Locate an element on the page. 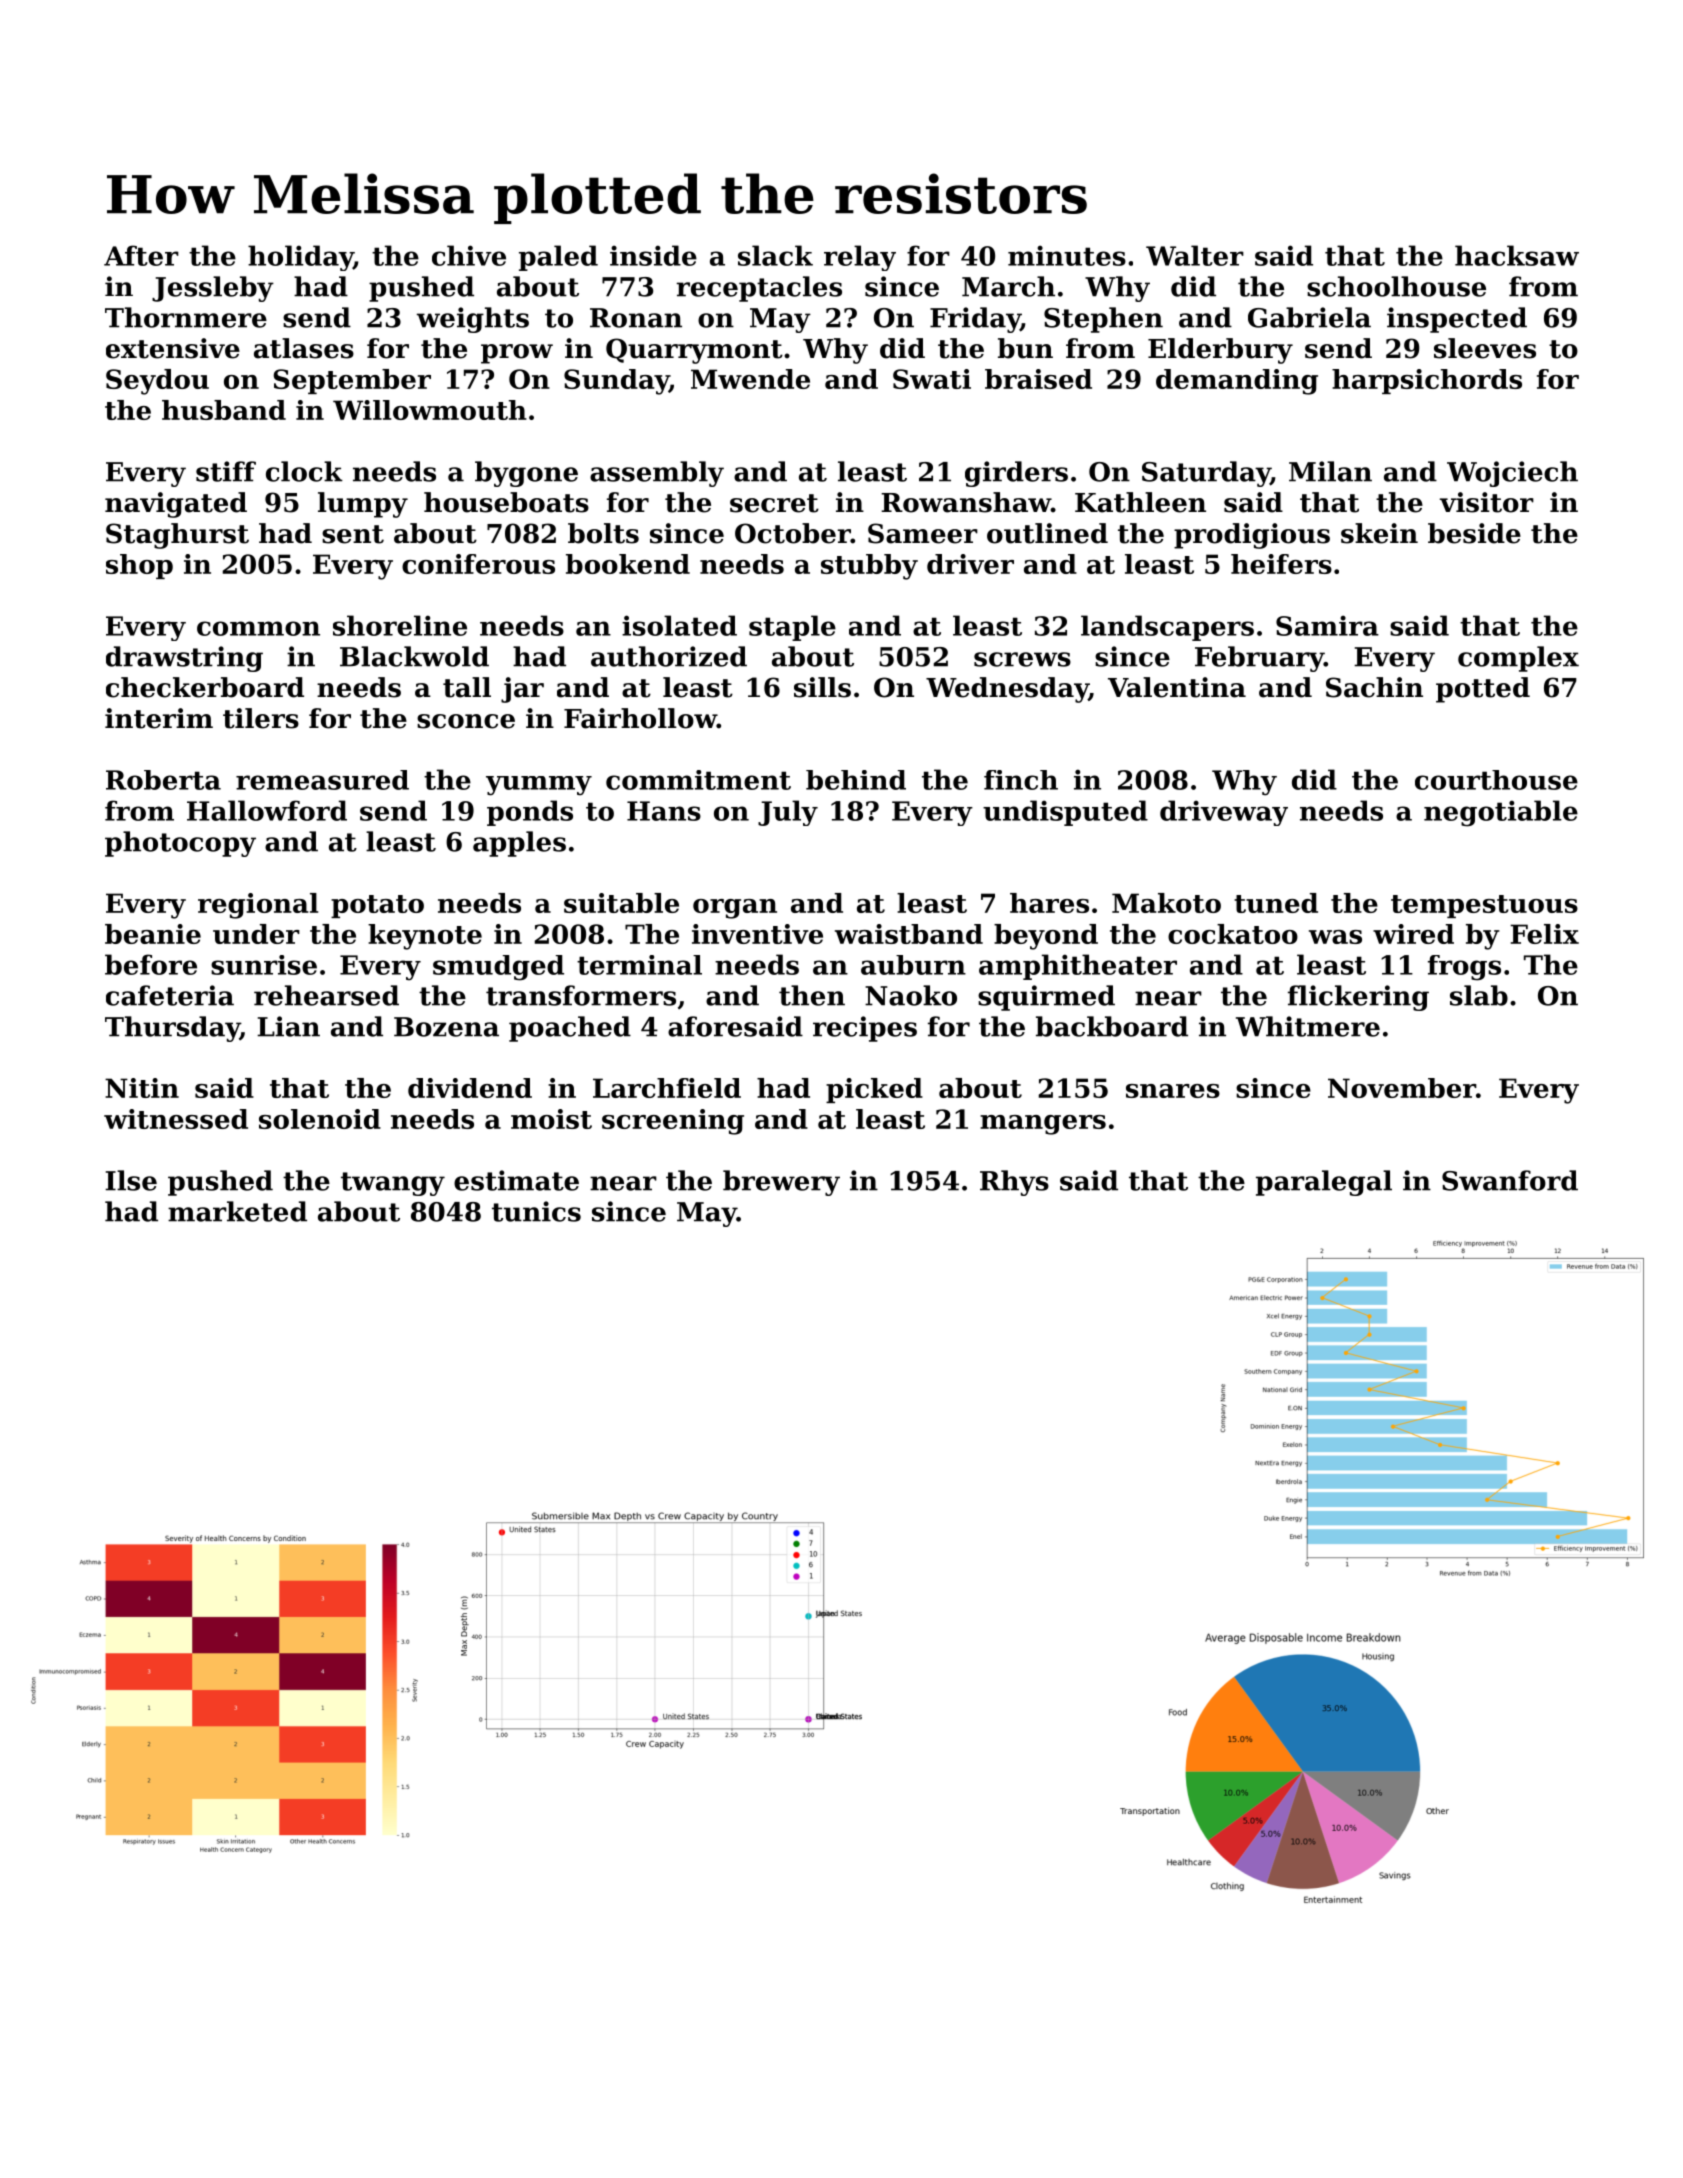 The image size is (1683, 2178). Whitmere is located at coordinates (1308, 1026).
